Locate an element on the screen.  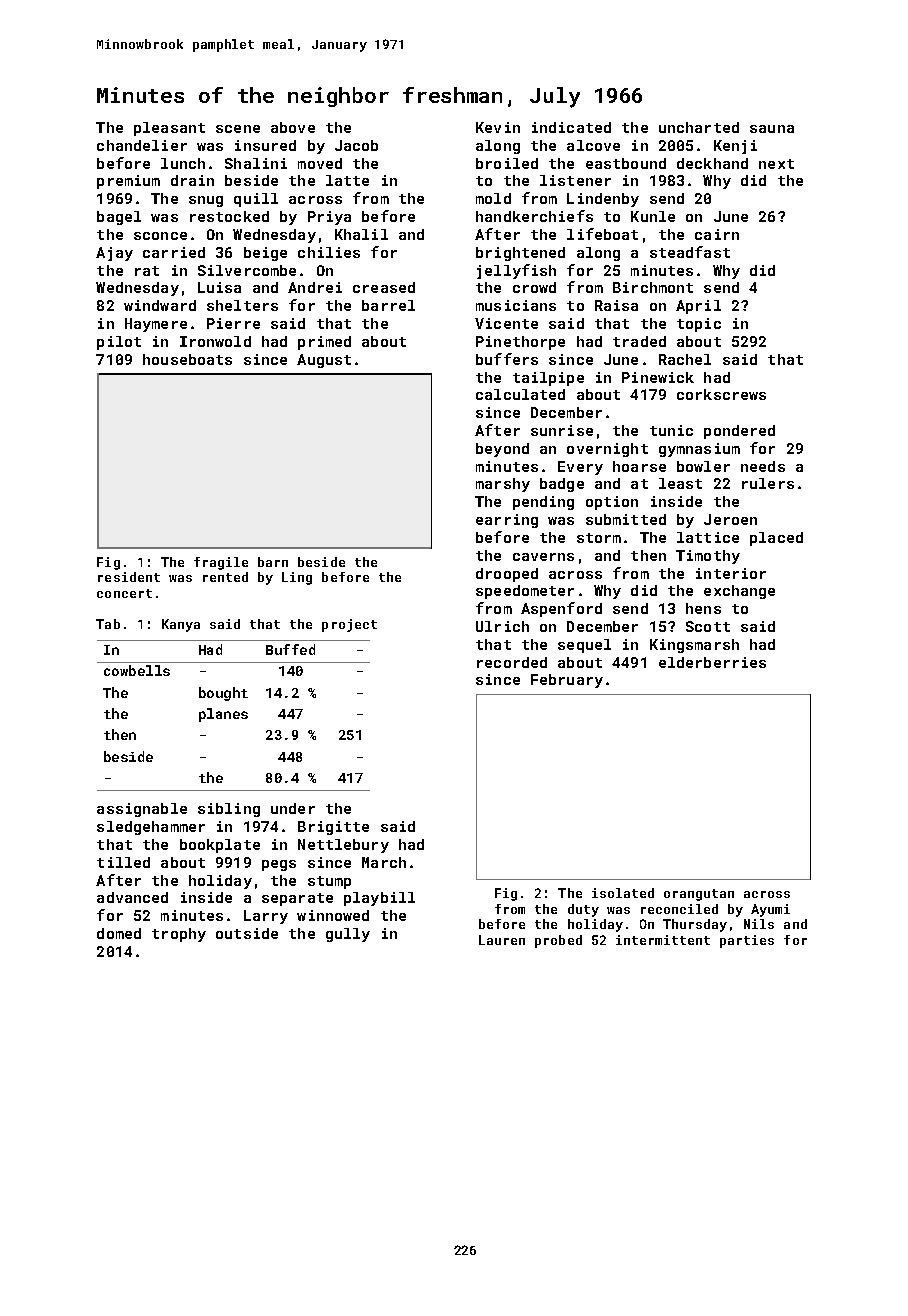
lattice is located at coordinates (708, 537).
